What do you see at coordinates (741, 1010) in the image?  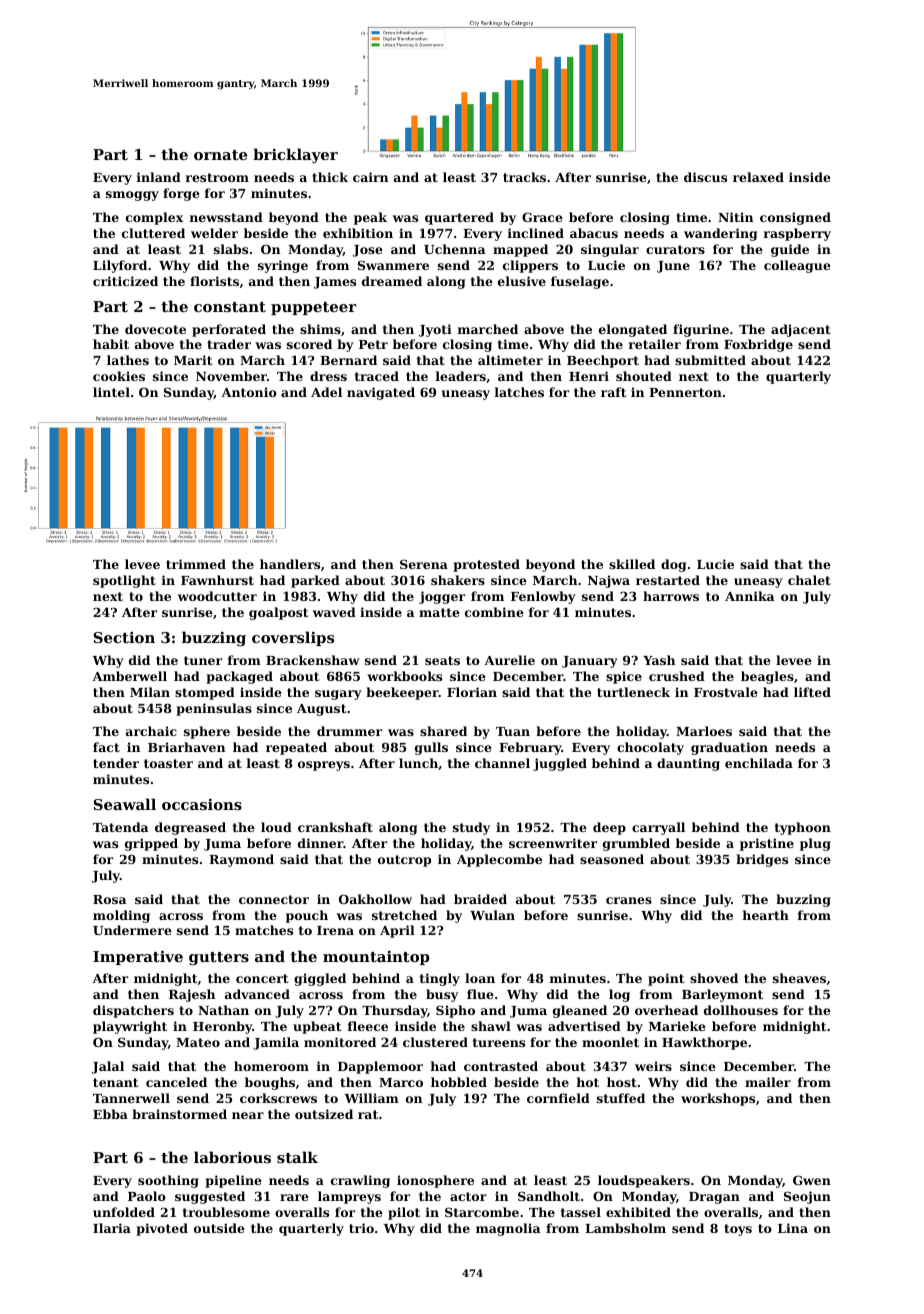 I see `dollhouses` at bounding box center [741, 1010].
